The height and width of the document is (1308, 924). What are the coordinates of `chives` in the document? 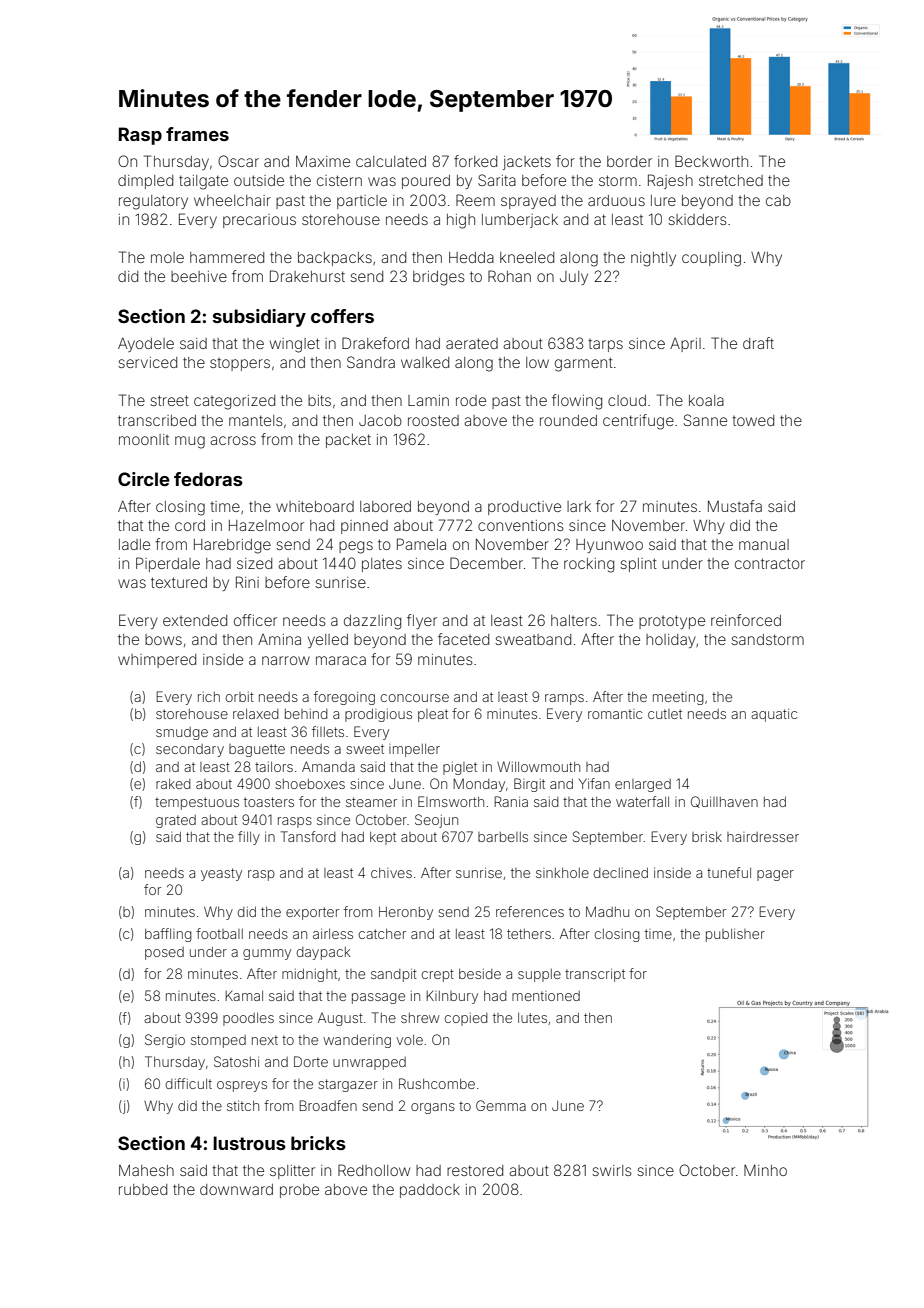 It's located at (391, 873).
